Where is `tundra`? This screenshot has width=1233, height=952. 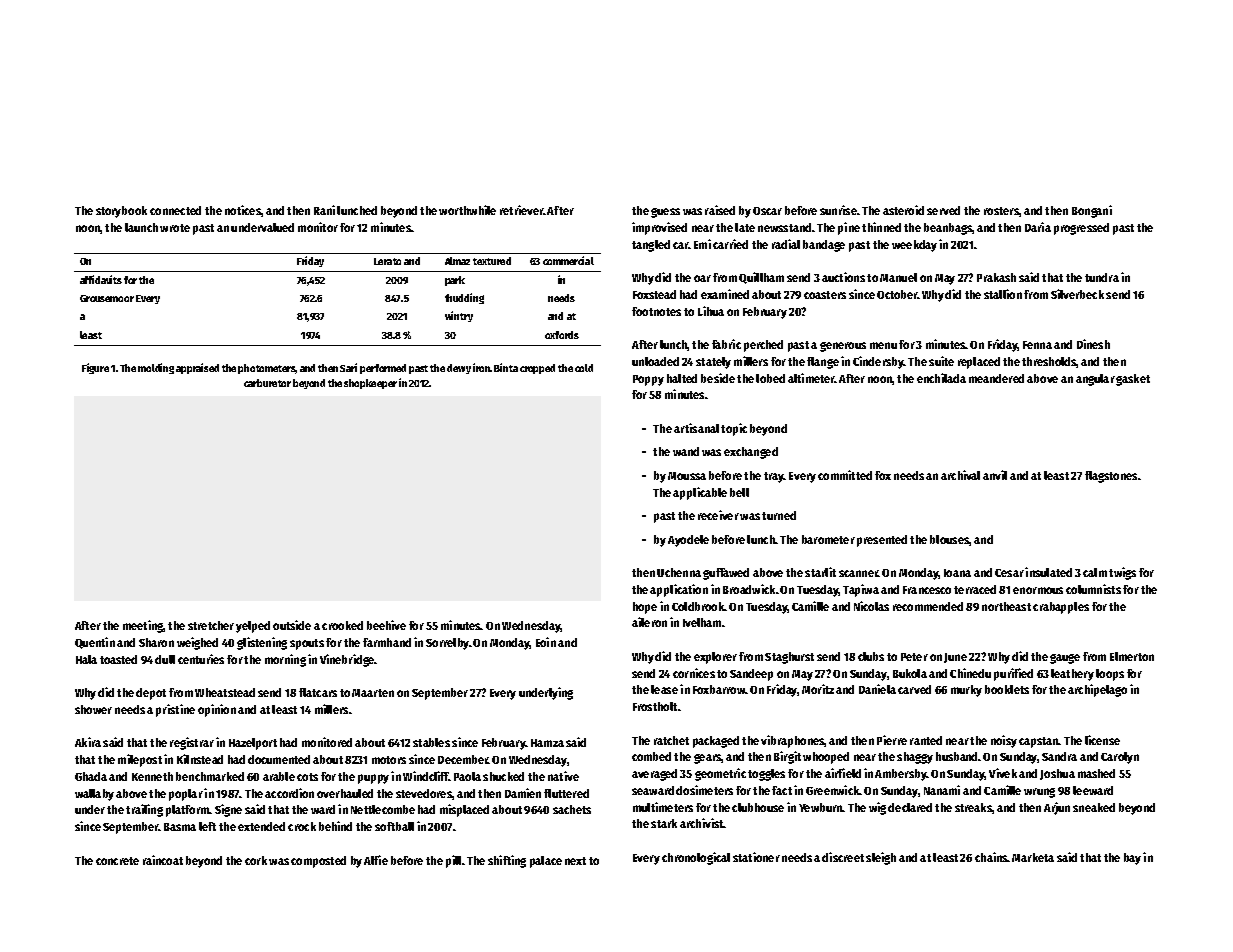
tundra is located at coordinates (1102, 277).
